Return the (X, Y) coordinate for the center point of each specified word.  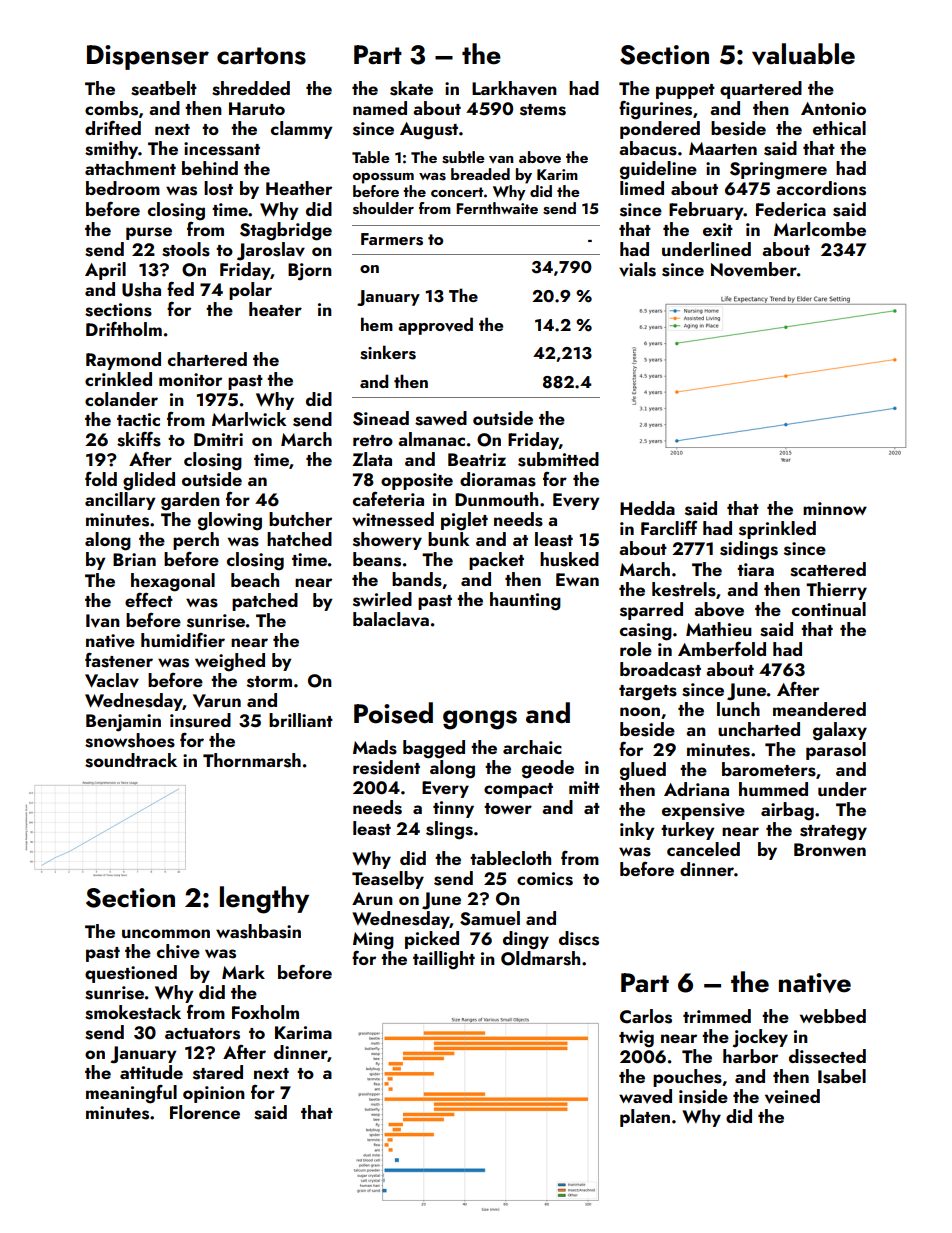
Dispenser (148, 57)
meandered (819, 709)
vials (637, 269)
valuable (803, 54)
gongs (480, 720)
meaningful (131, 1094)
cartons (261, 56)
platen (645, 1118)
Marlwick (249, 419)
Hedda (647, 508)
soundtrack (131, 760)
